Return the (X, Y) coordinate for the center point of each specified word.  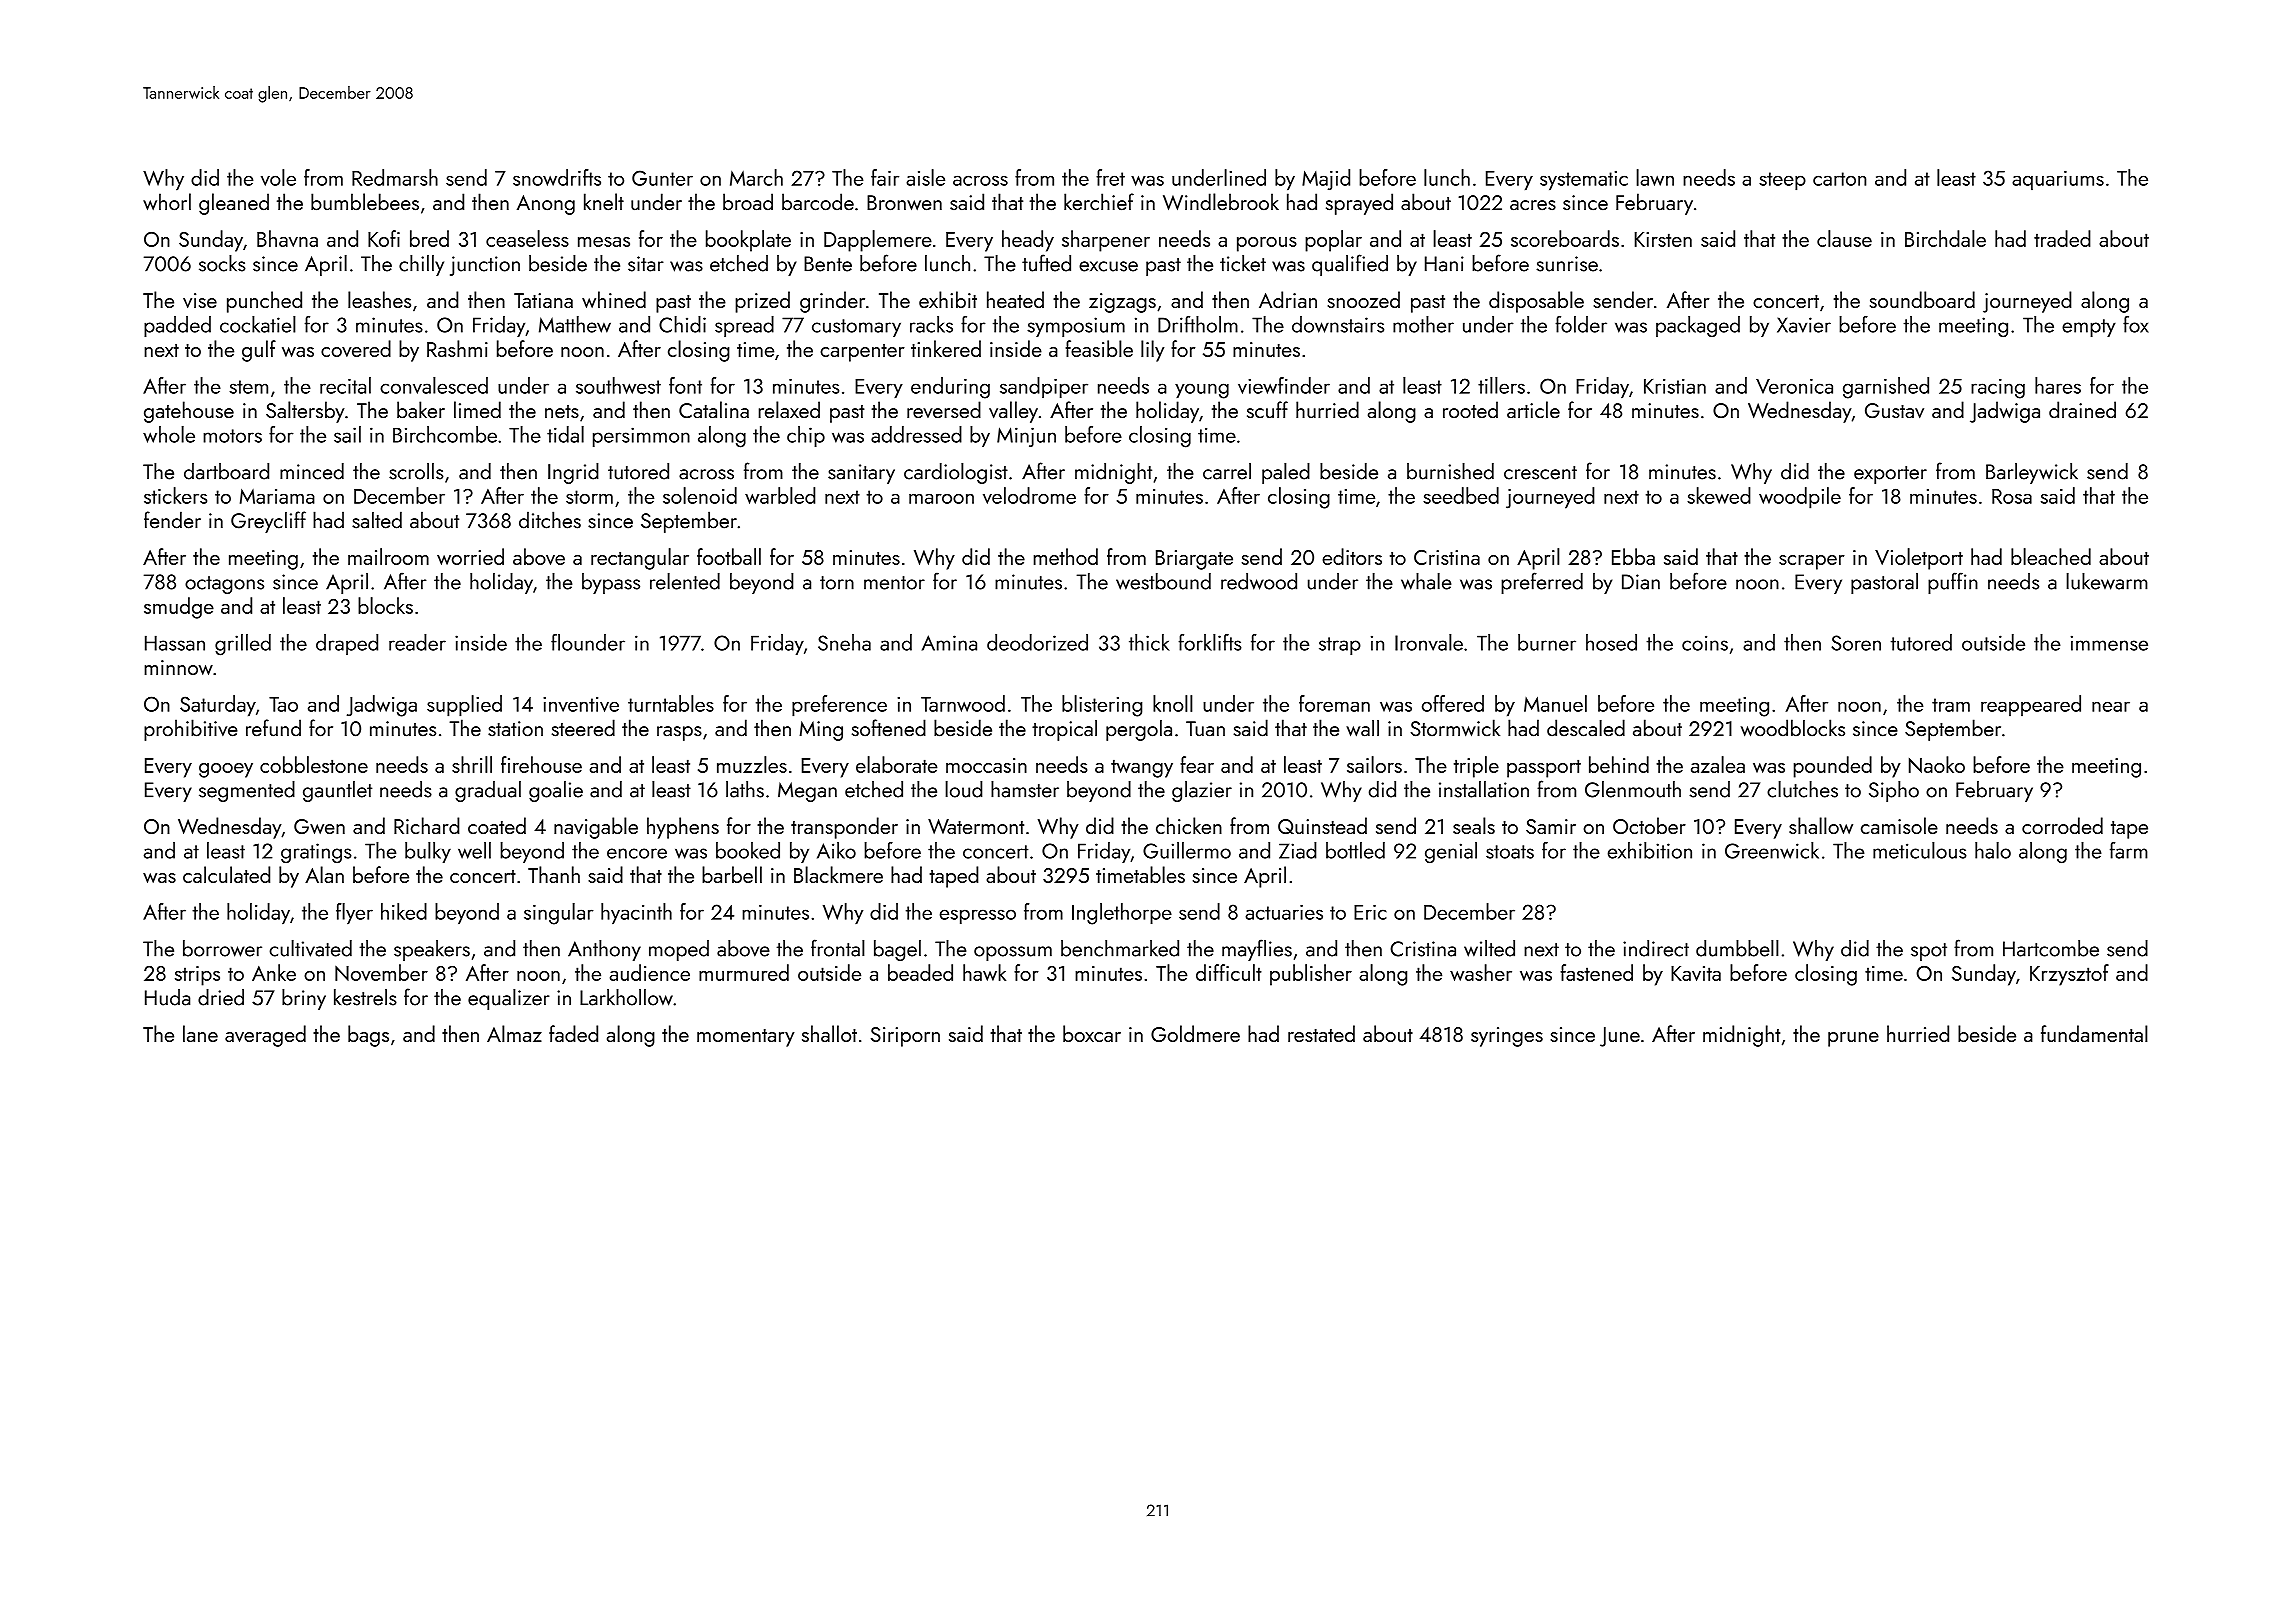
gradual (488, 791)
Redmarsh (395, 177)
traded (2062, 238)
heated (1015, 299)
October (1649, 825)
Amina (949, 643)
